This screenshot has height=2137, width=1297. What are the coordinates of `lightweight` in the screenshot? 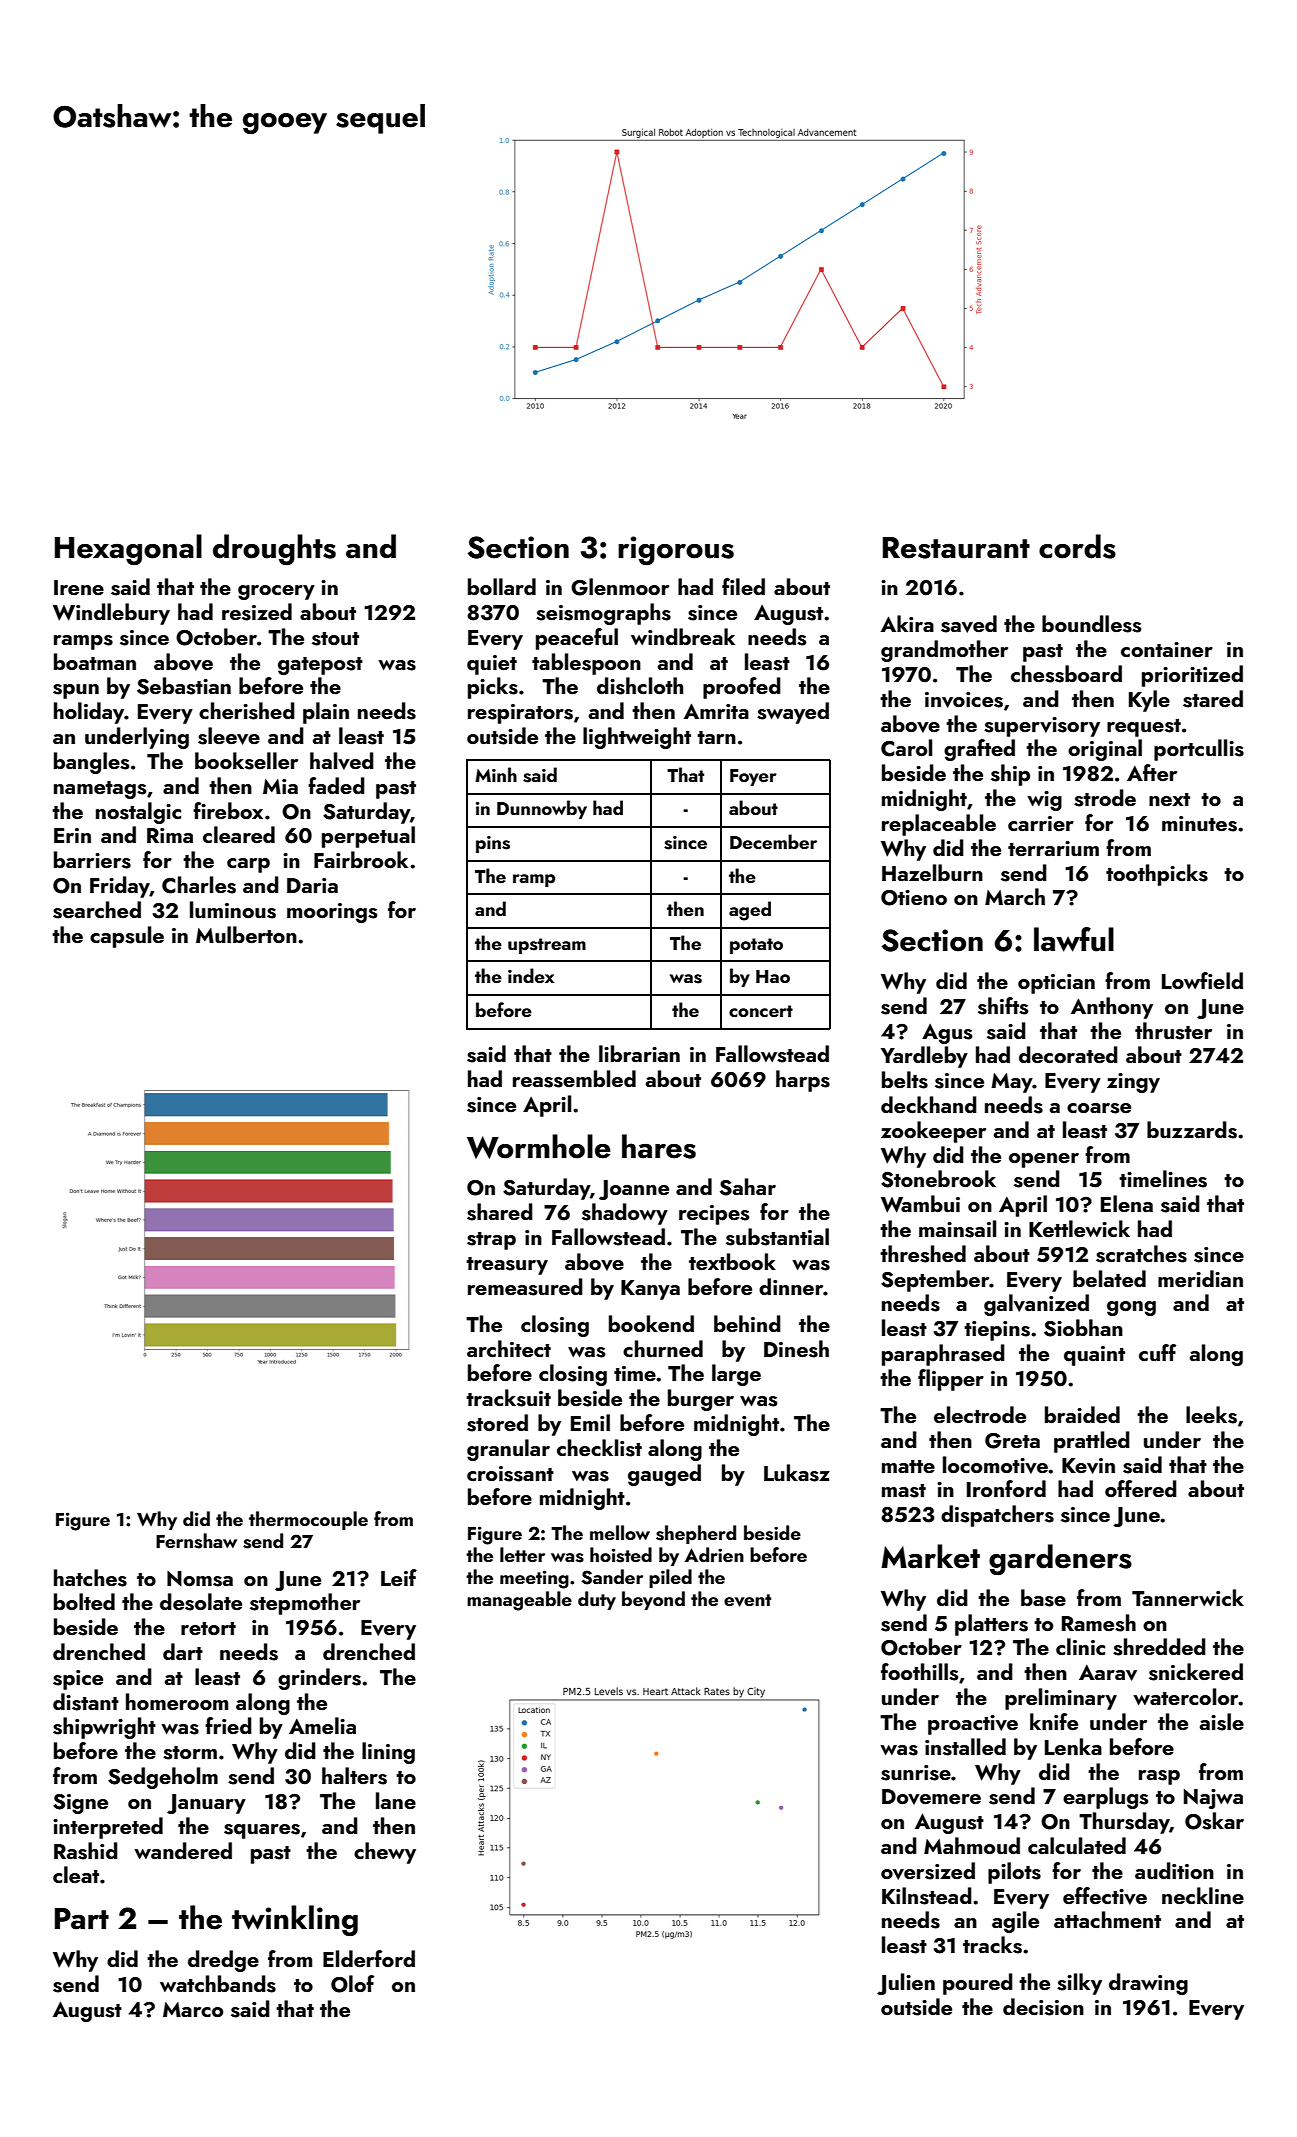 It's located at (637, 738).
